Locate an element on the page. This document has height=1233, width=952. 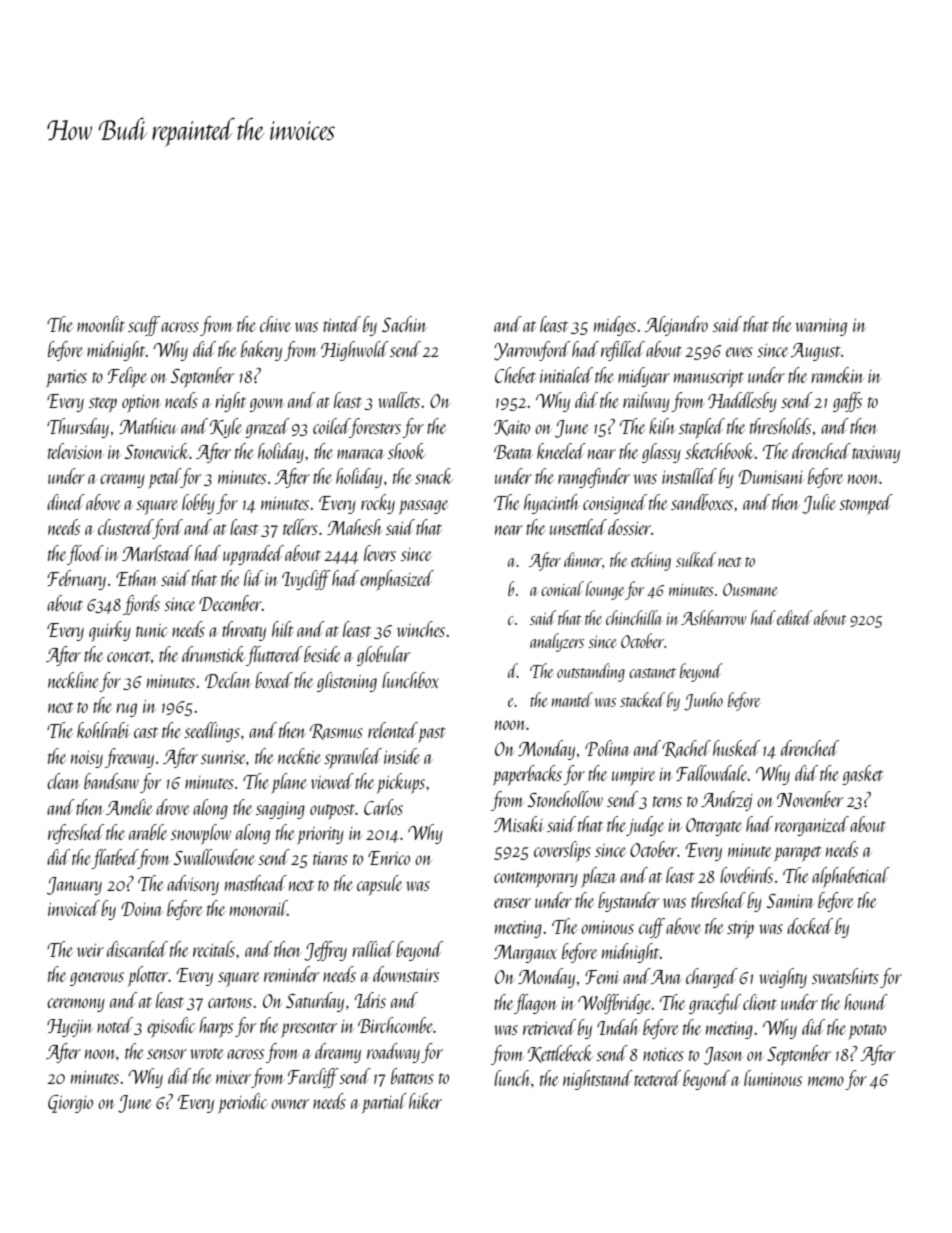
Rasmus is located at coordinates (336, 732).
